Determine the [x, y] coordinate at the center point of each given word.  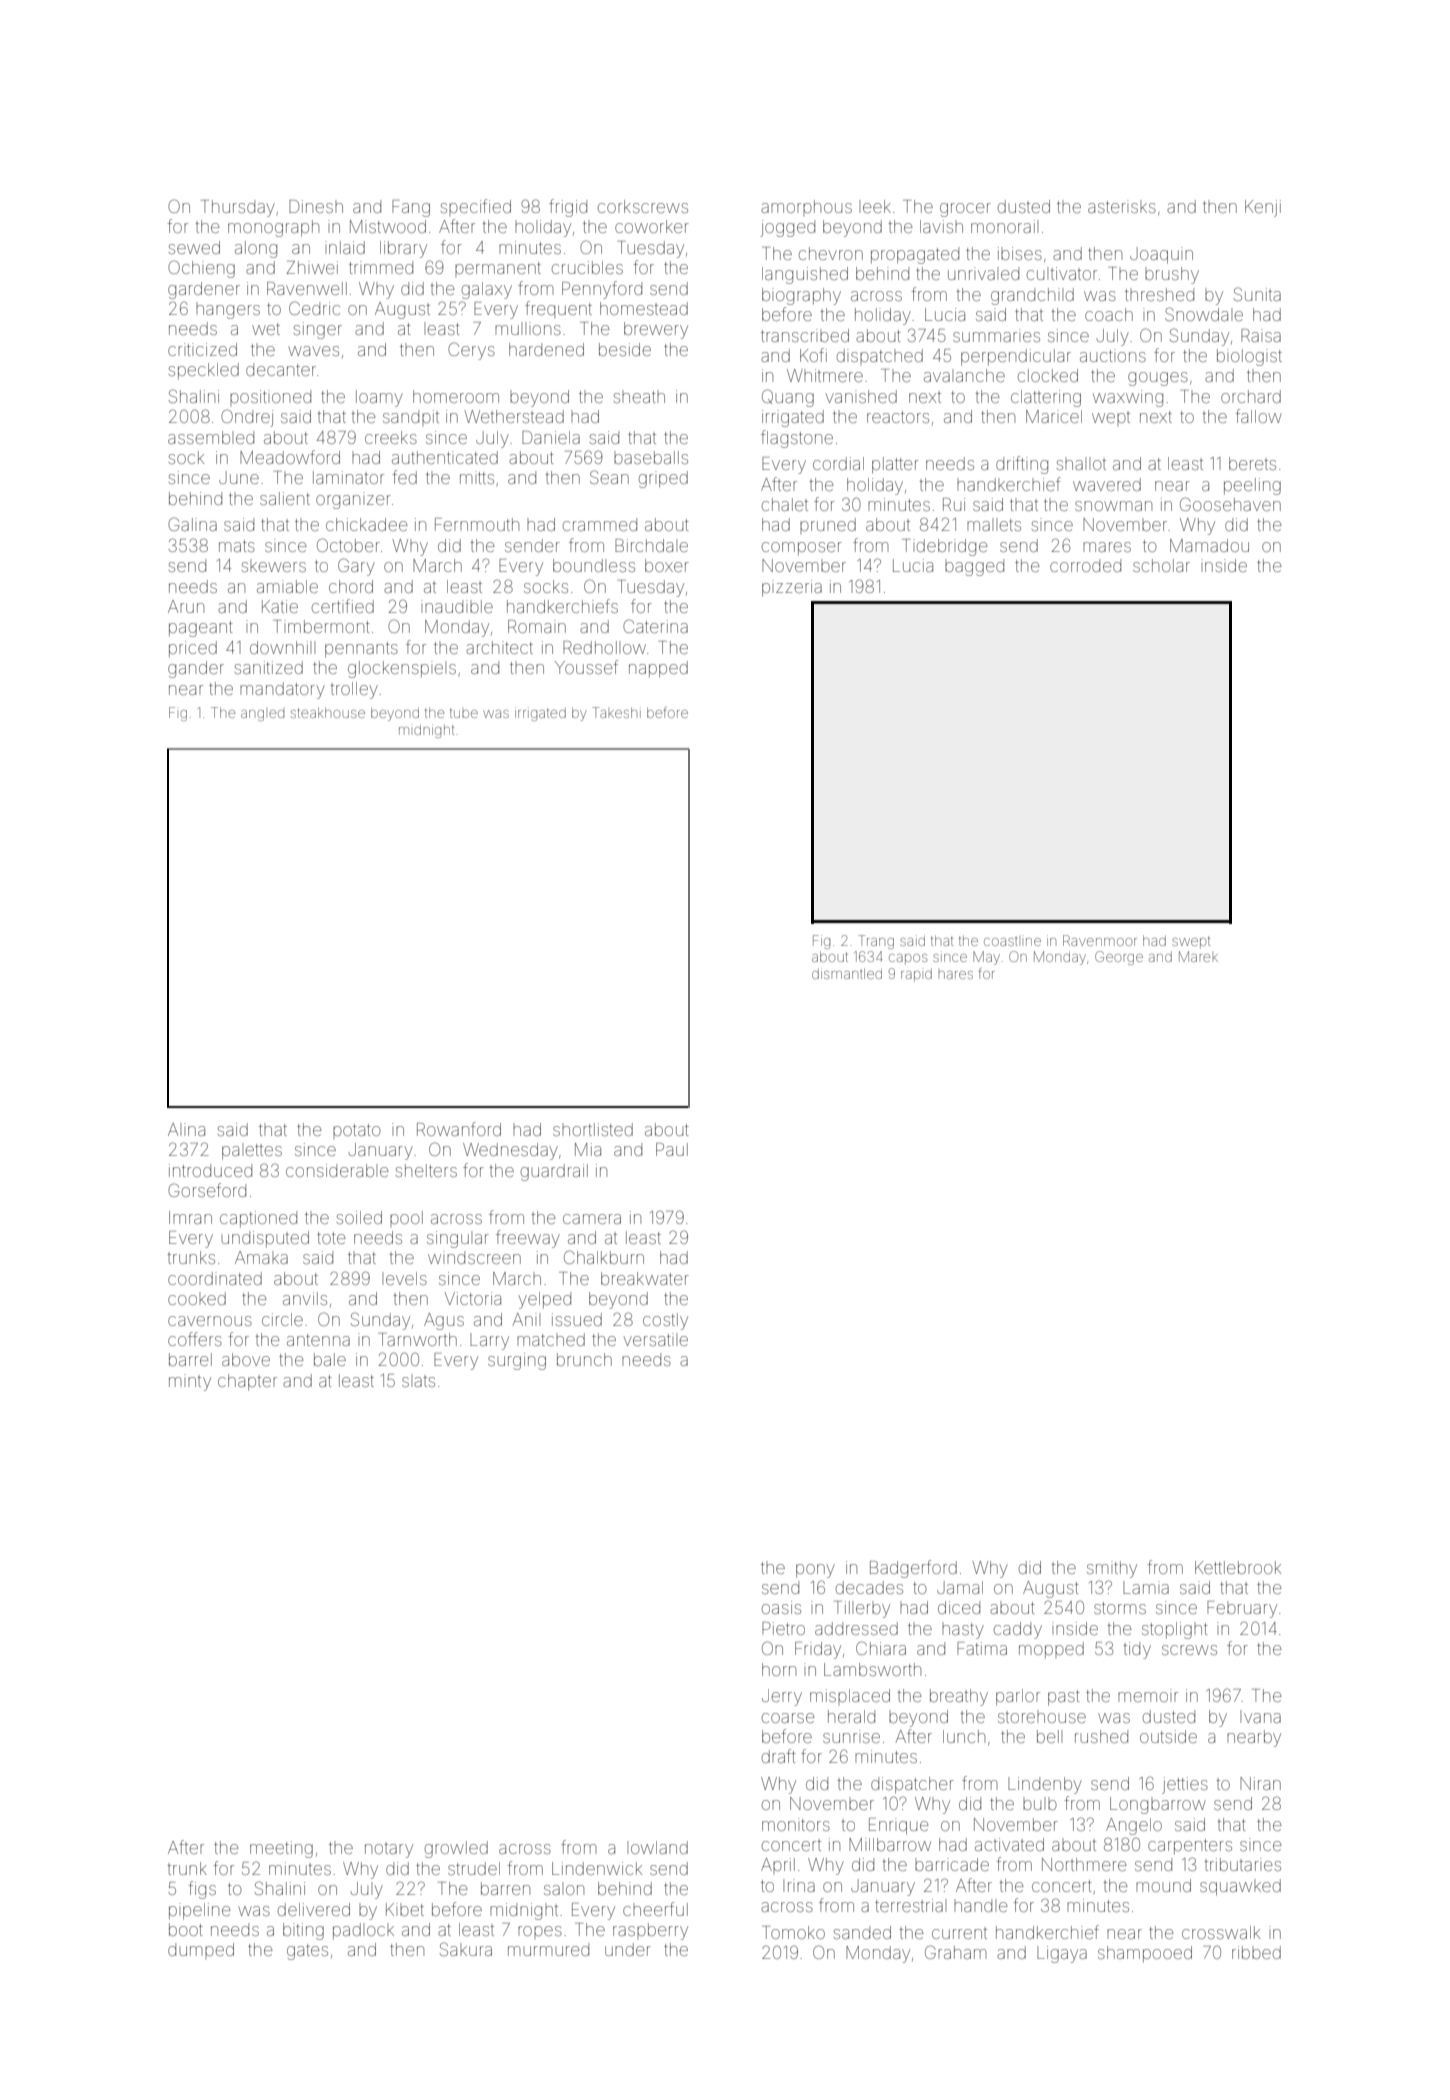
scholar [1161, 565]
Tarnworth [418, 1339]
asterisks [1122, 206]
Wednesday [510, 1151]
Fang [411, 208]
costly [665, 1321]
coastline [1012, 941]
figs [202, 1890]
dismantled [847, 973]
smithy [1112, 1569]
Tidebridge [945, 547]
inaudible [457, 606]
